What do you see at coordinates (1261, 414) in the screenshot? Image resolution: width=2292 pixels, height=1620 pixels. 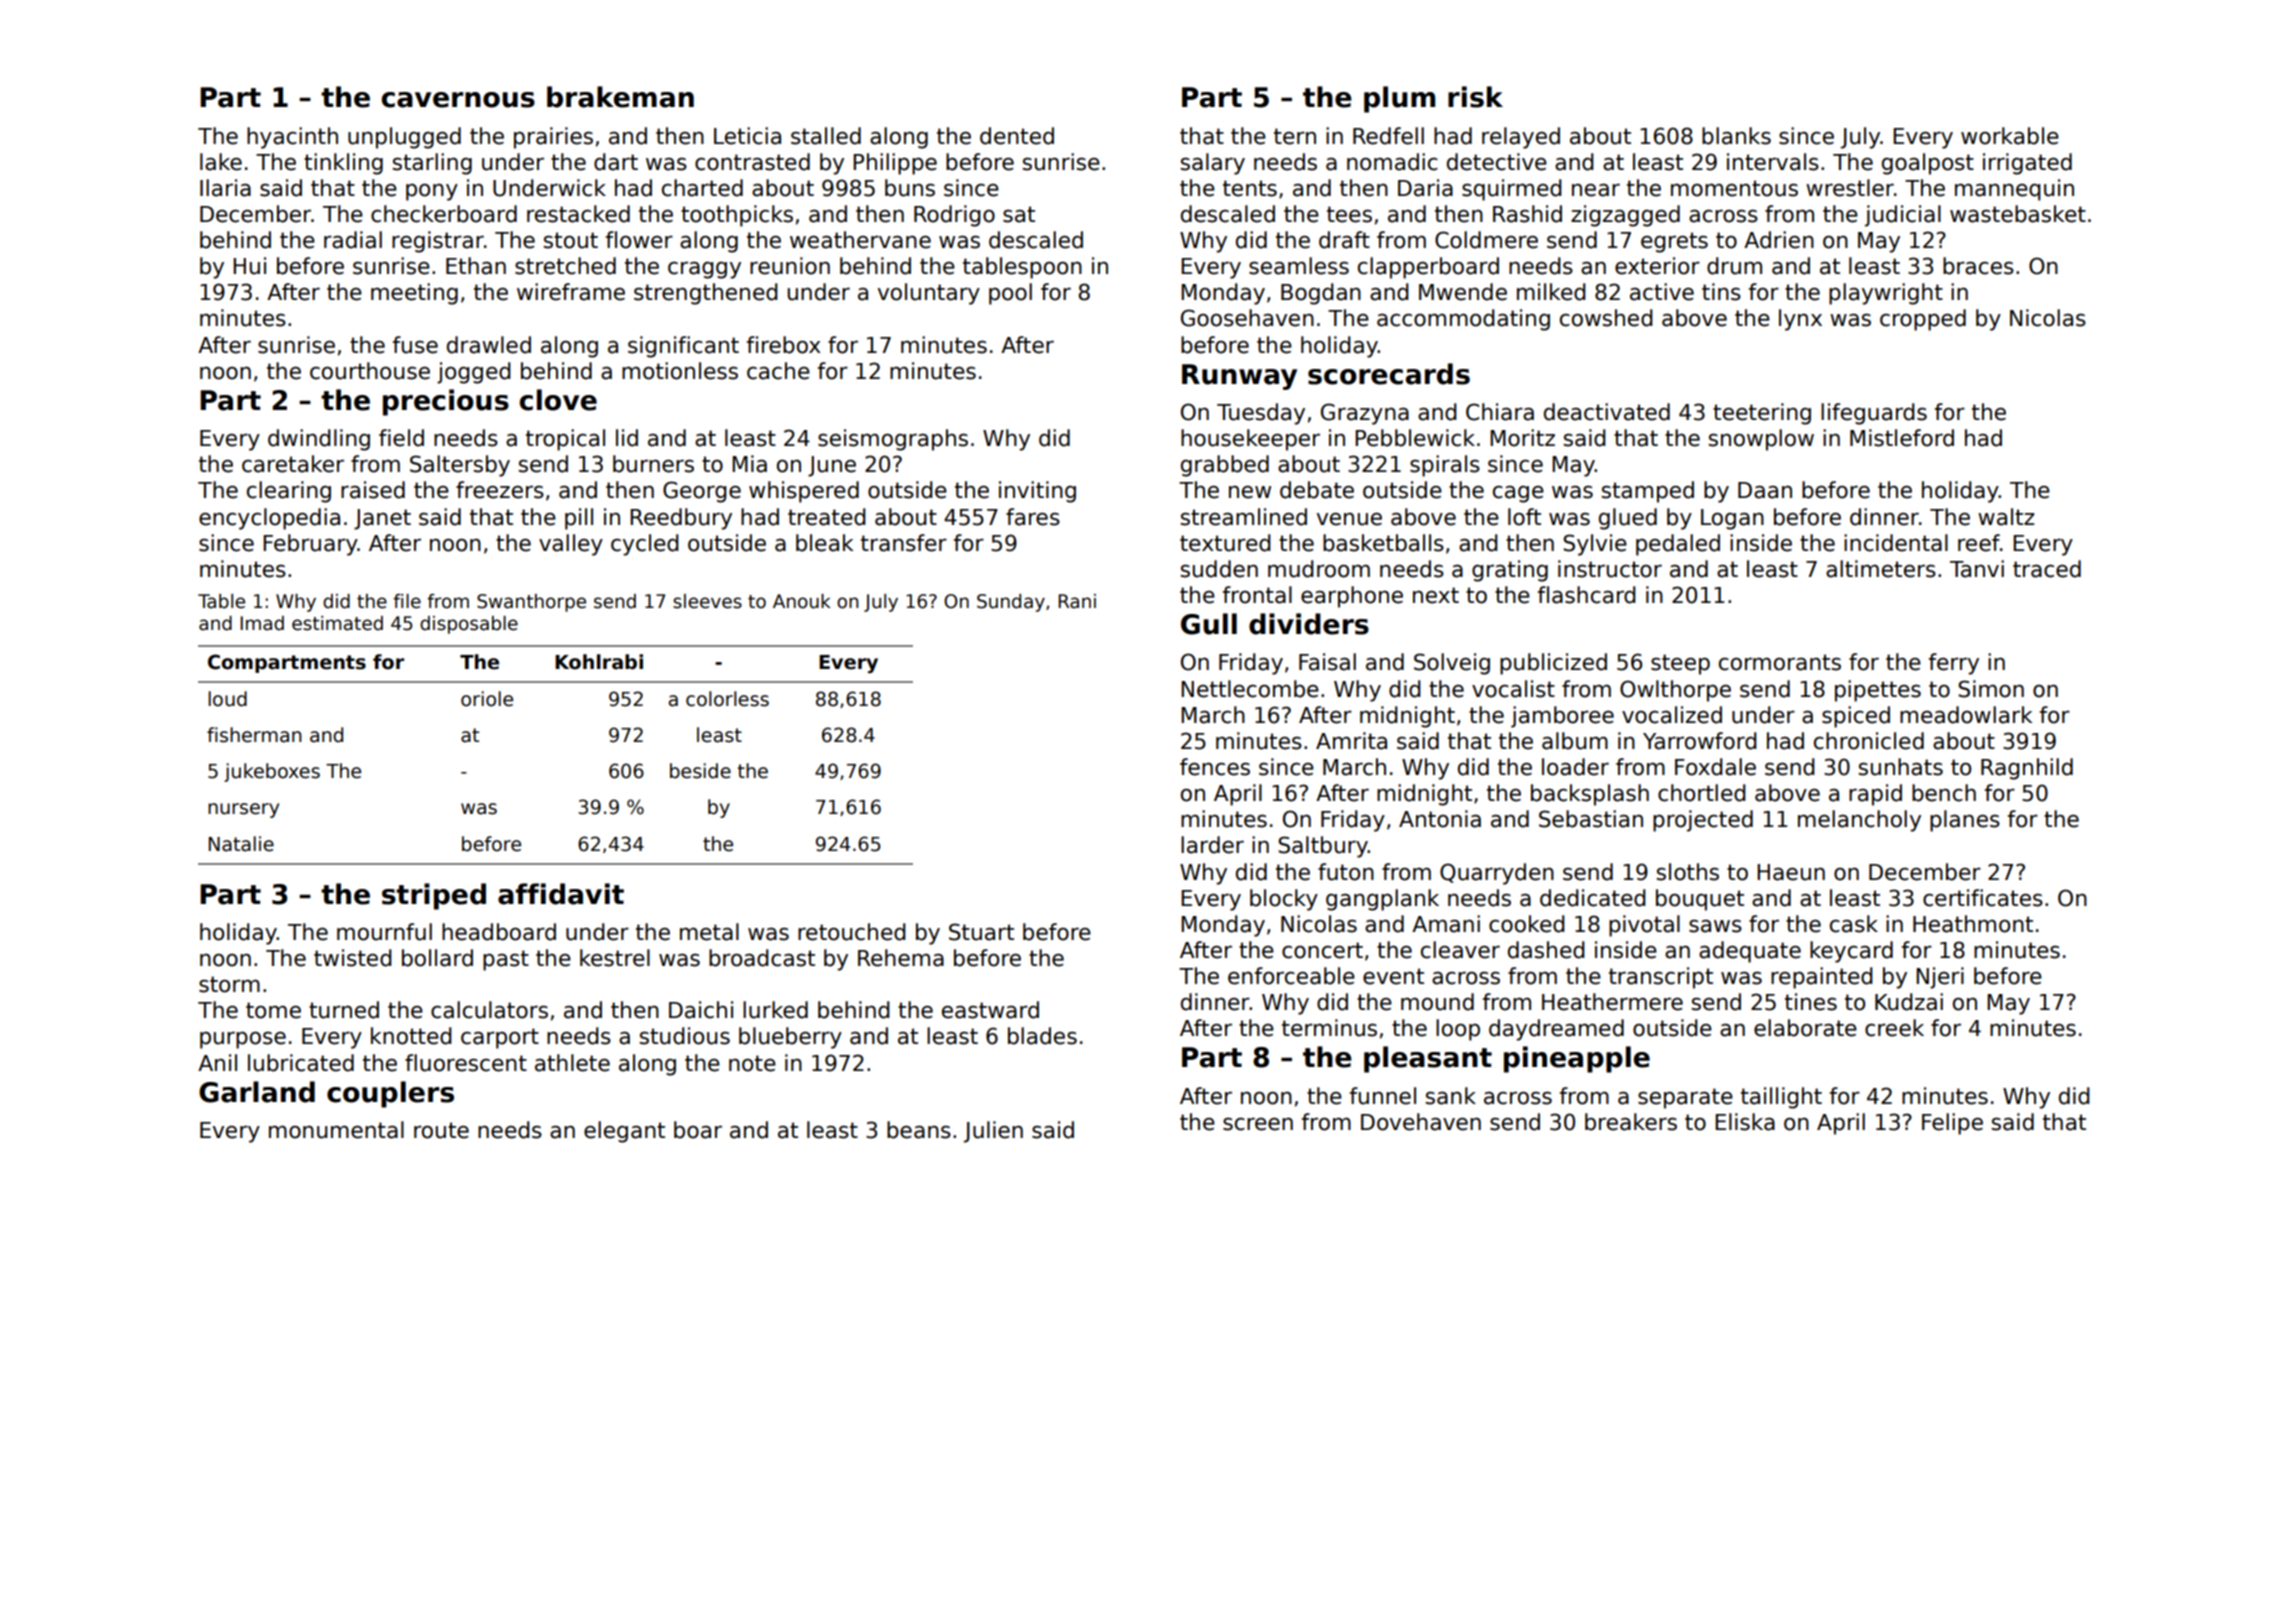 I see `Tuesday` at bounding box center [1261, 414].
